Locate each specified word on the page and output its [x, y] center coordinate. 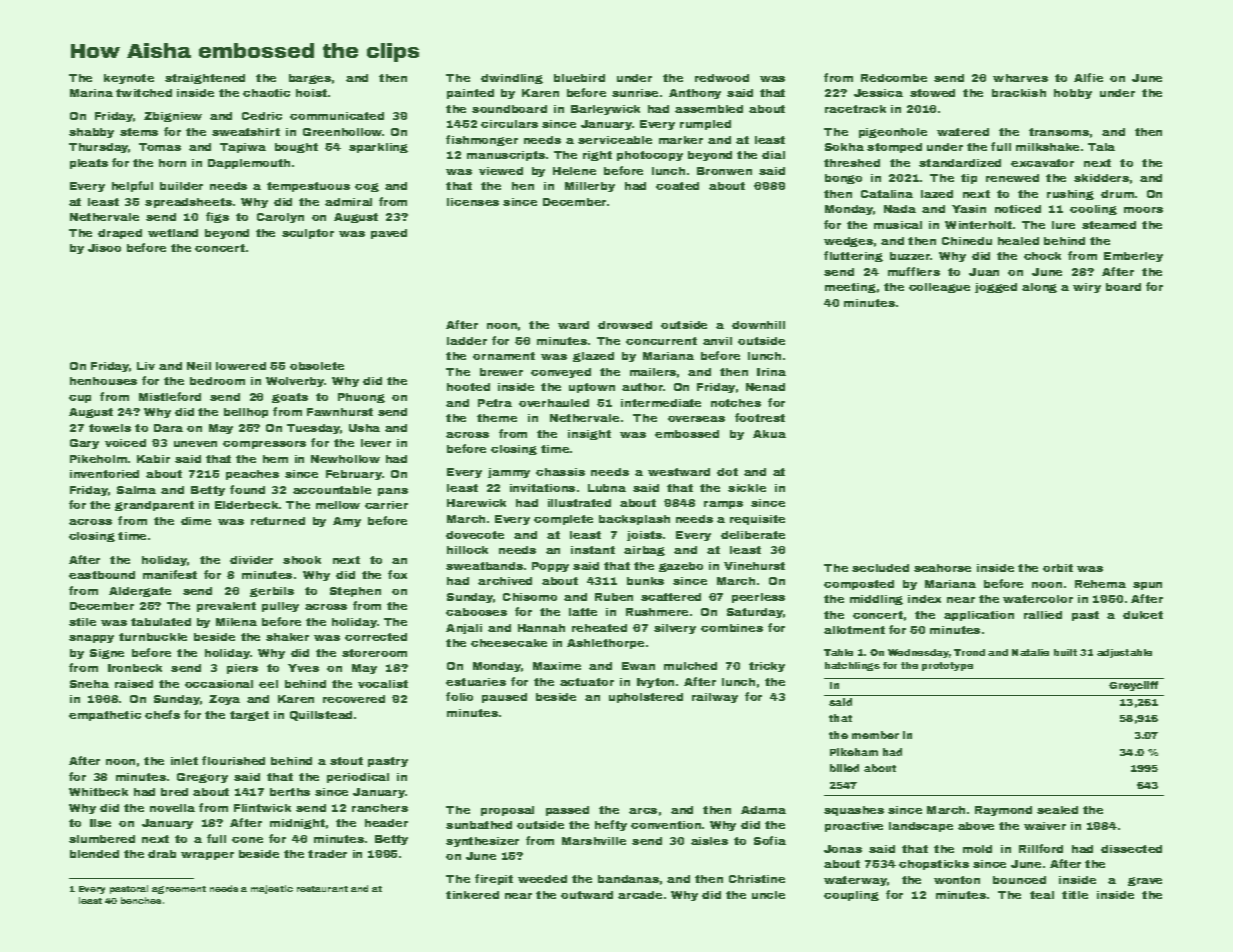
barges [310, 79]
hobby [1073, 94]
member [875, 735]
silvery [675, 629]
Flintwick [262, 808]
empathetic [105, 716]
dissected [1131, 849]
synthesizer [482, 842]
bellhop [246, 413]
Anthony [695, 94]
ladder [467, 341]
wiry [1087, 288]
